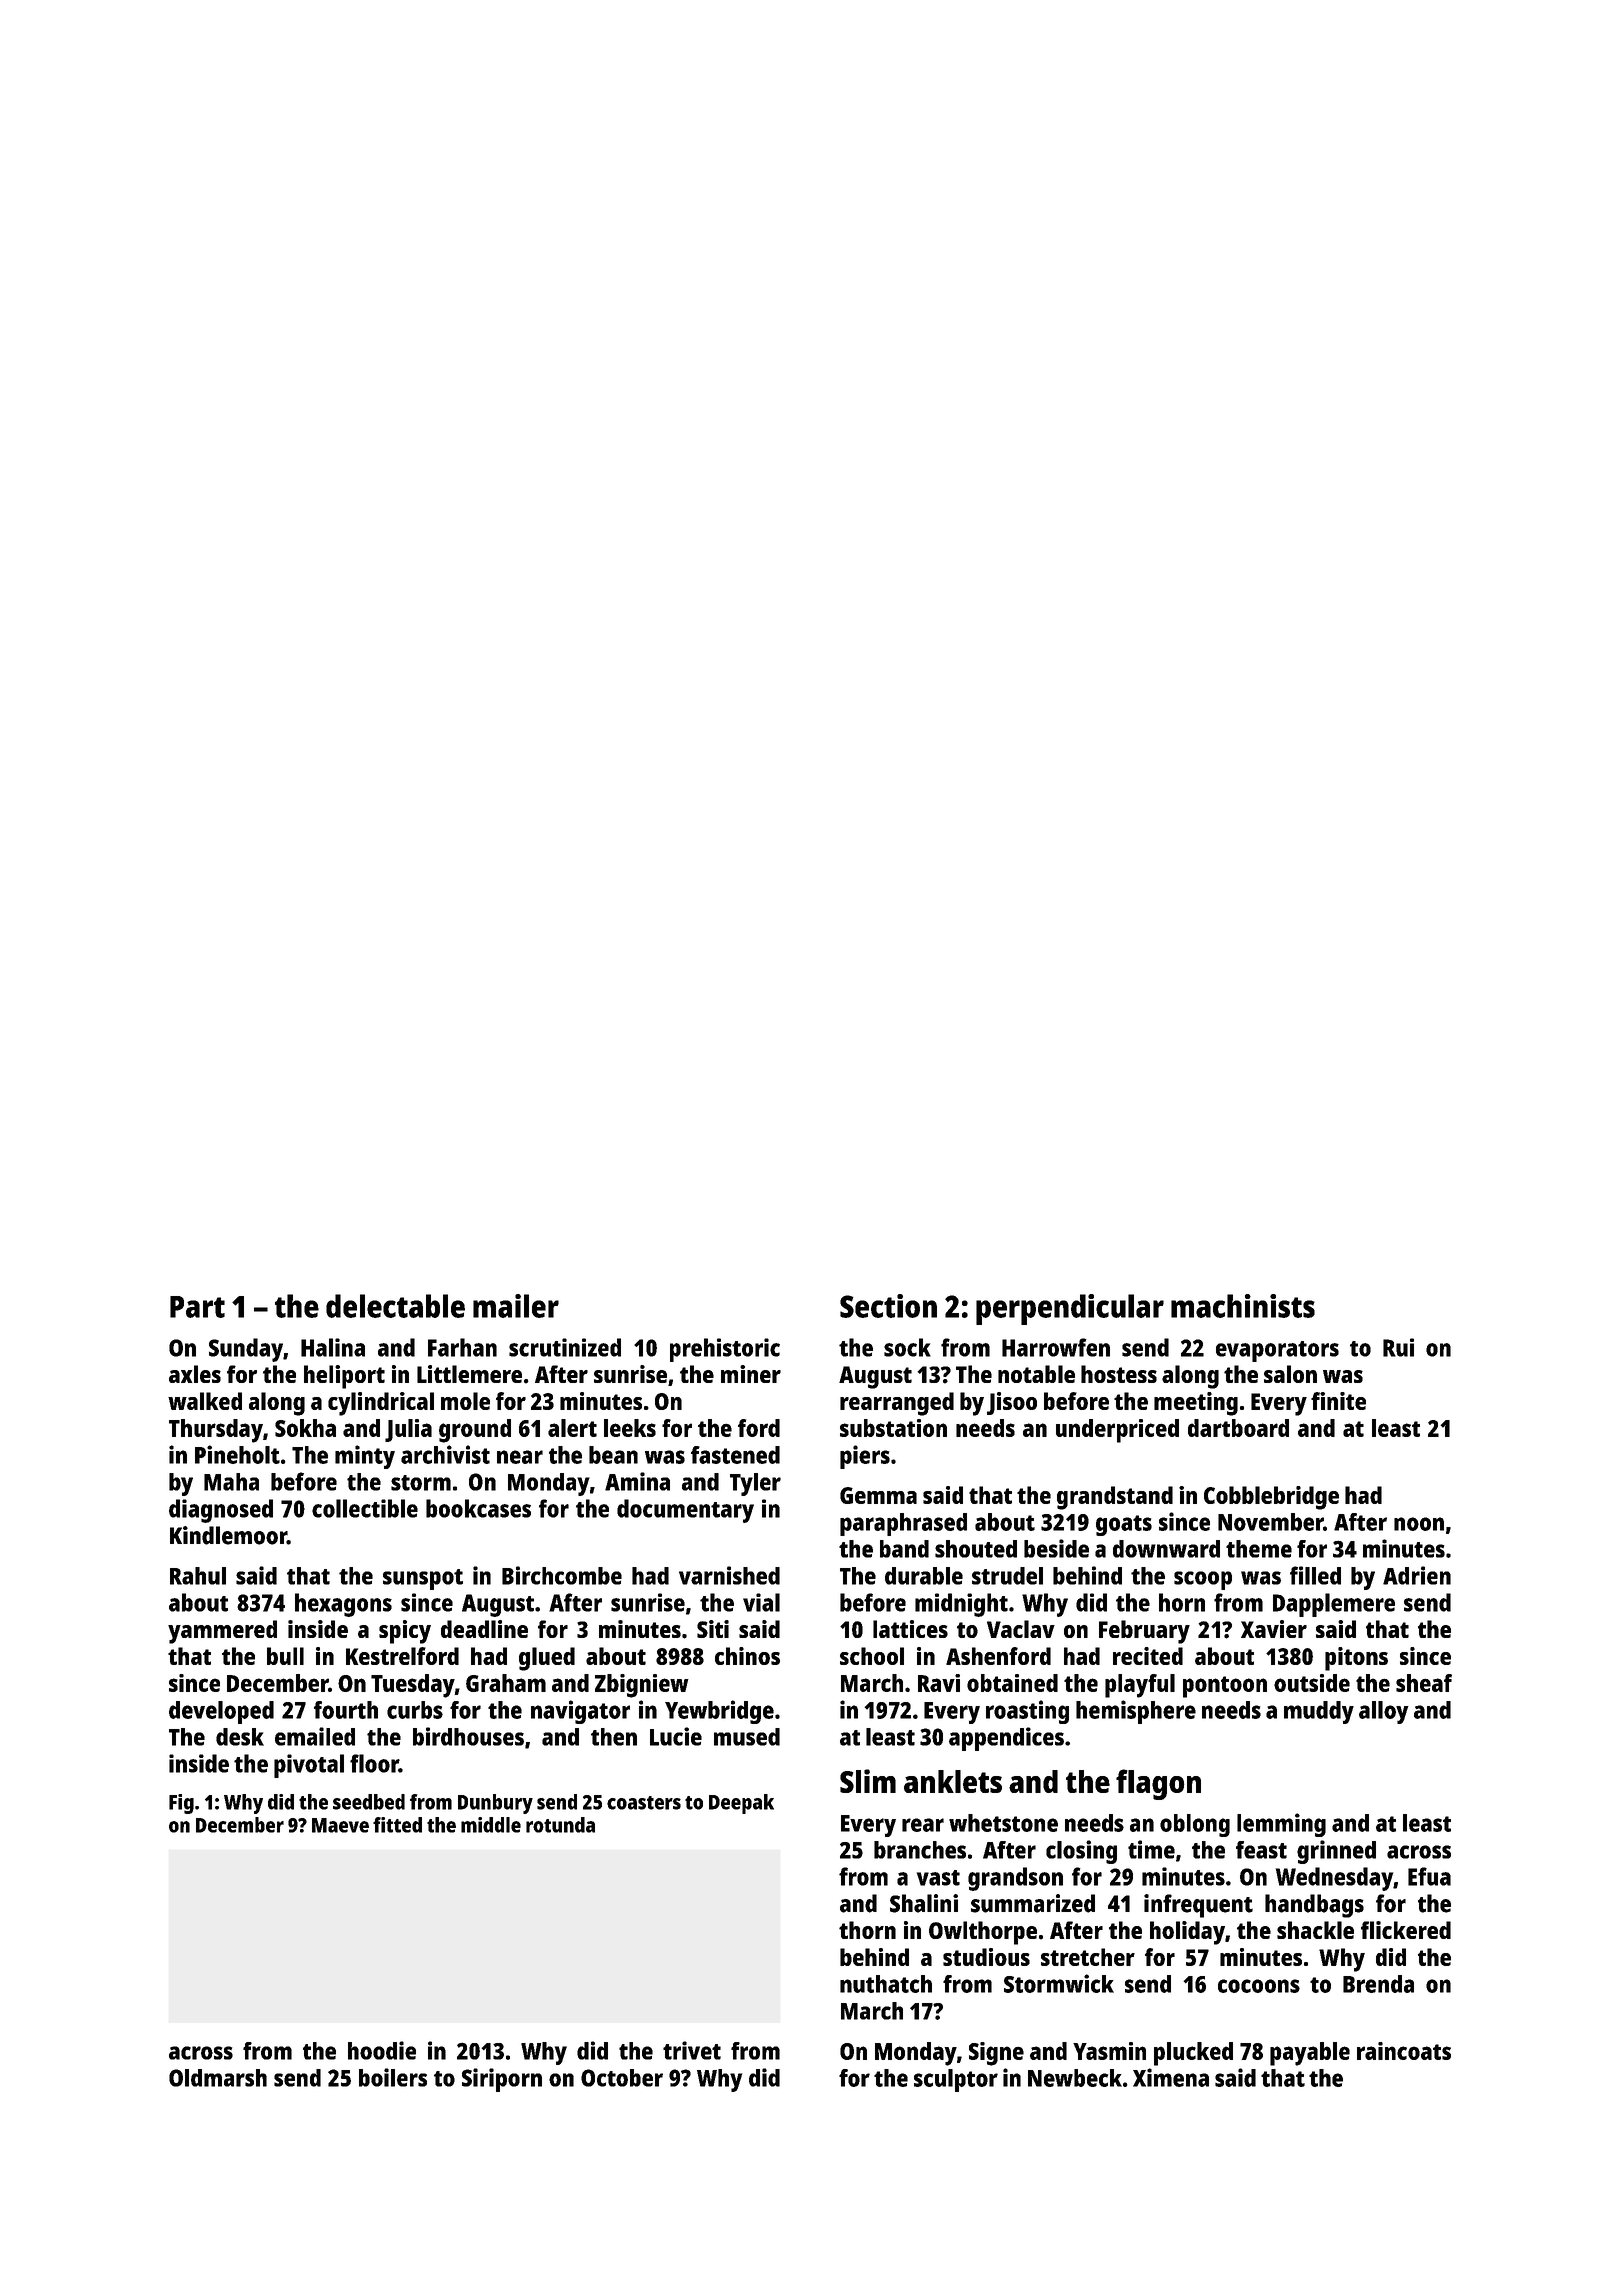 Image resolution: width=1620 pixels, height=2292 pixels. Describe the element at coordinates (405, 1632) in the page. I see `spicy` at that location.
